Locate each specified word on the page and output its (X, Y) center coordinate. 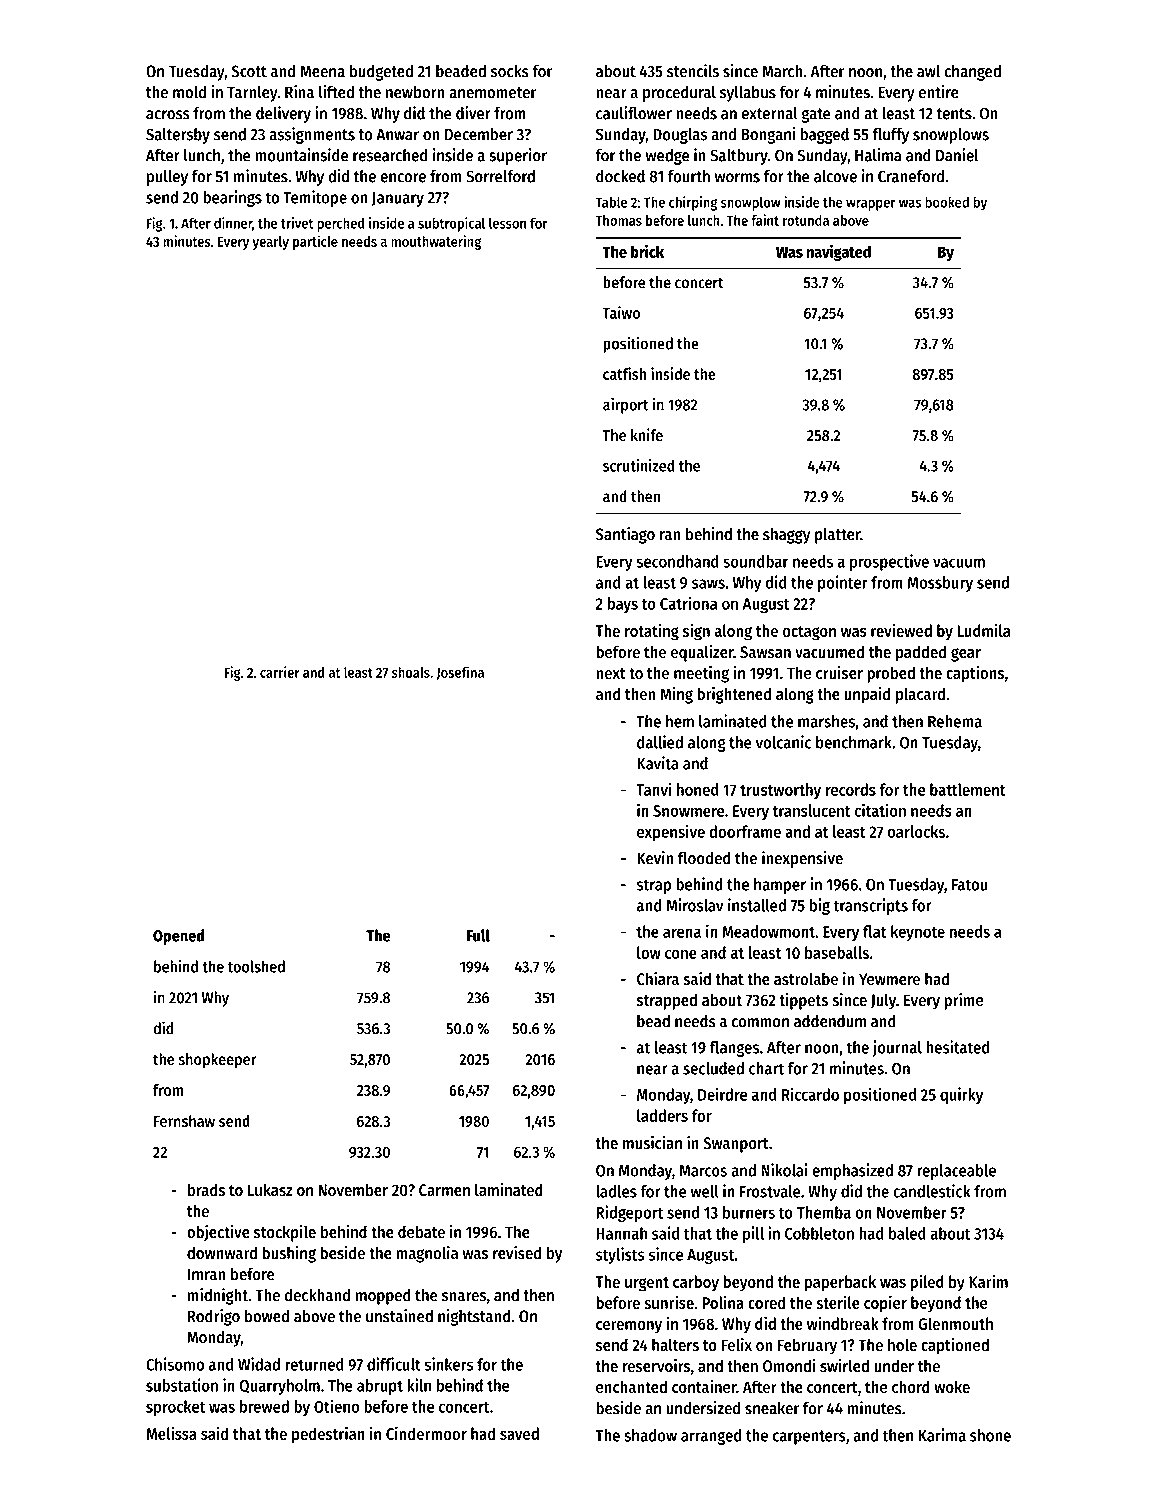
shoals (411, 672)
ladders (662, 1115)
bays (623, 605)
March (782, 71)
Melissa (171, 1433)
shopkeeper (217, 1061)
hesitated (957, 1047)
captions (975, 674)
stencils (693, 71)
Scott (249, 71)
